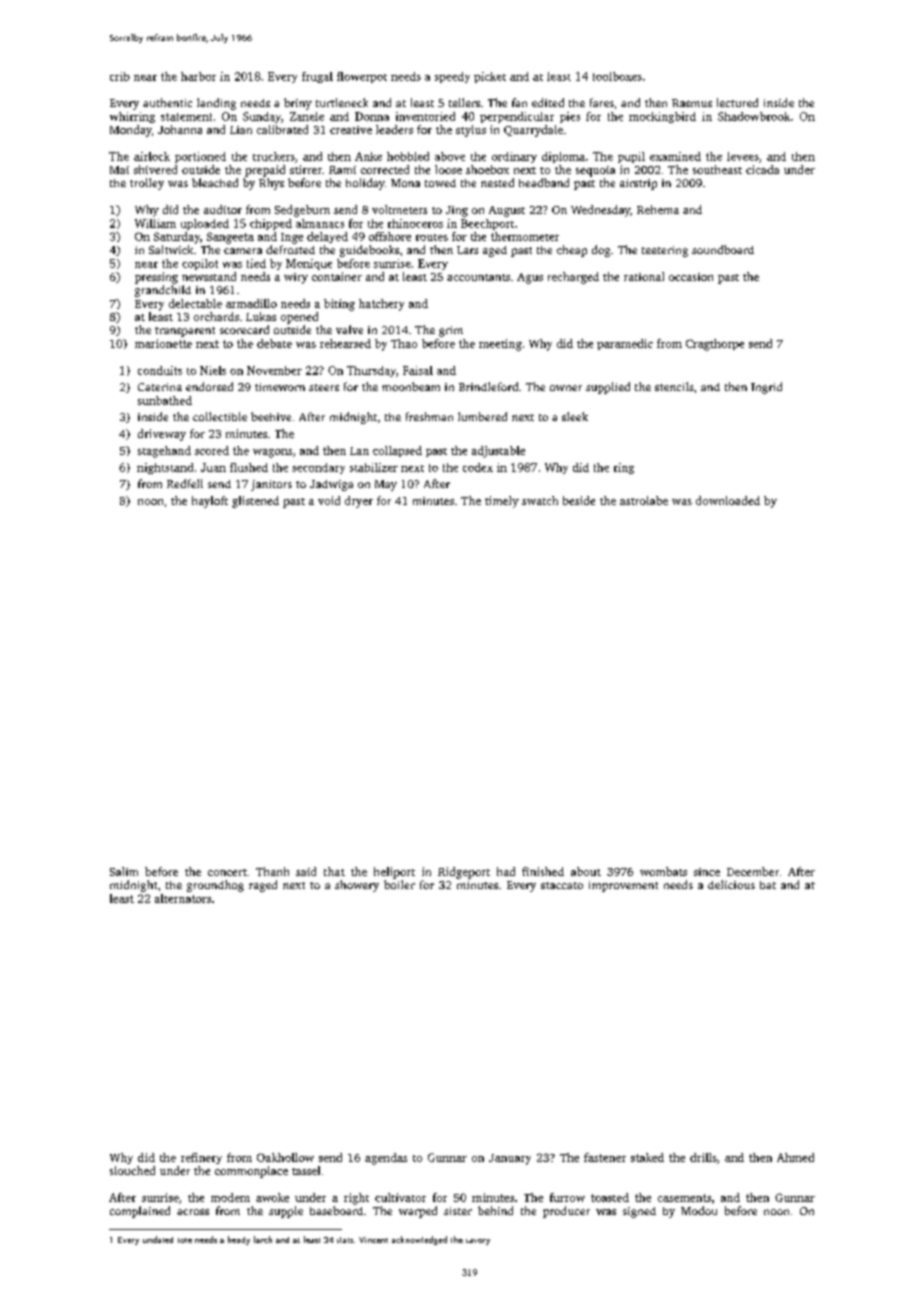 This screenshot has height=1308, width=924. What do you see at coordinates (464, 873) in the screenshot?
I see `Ridgeport` at bounding box center [464, 873].
